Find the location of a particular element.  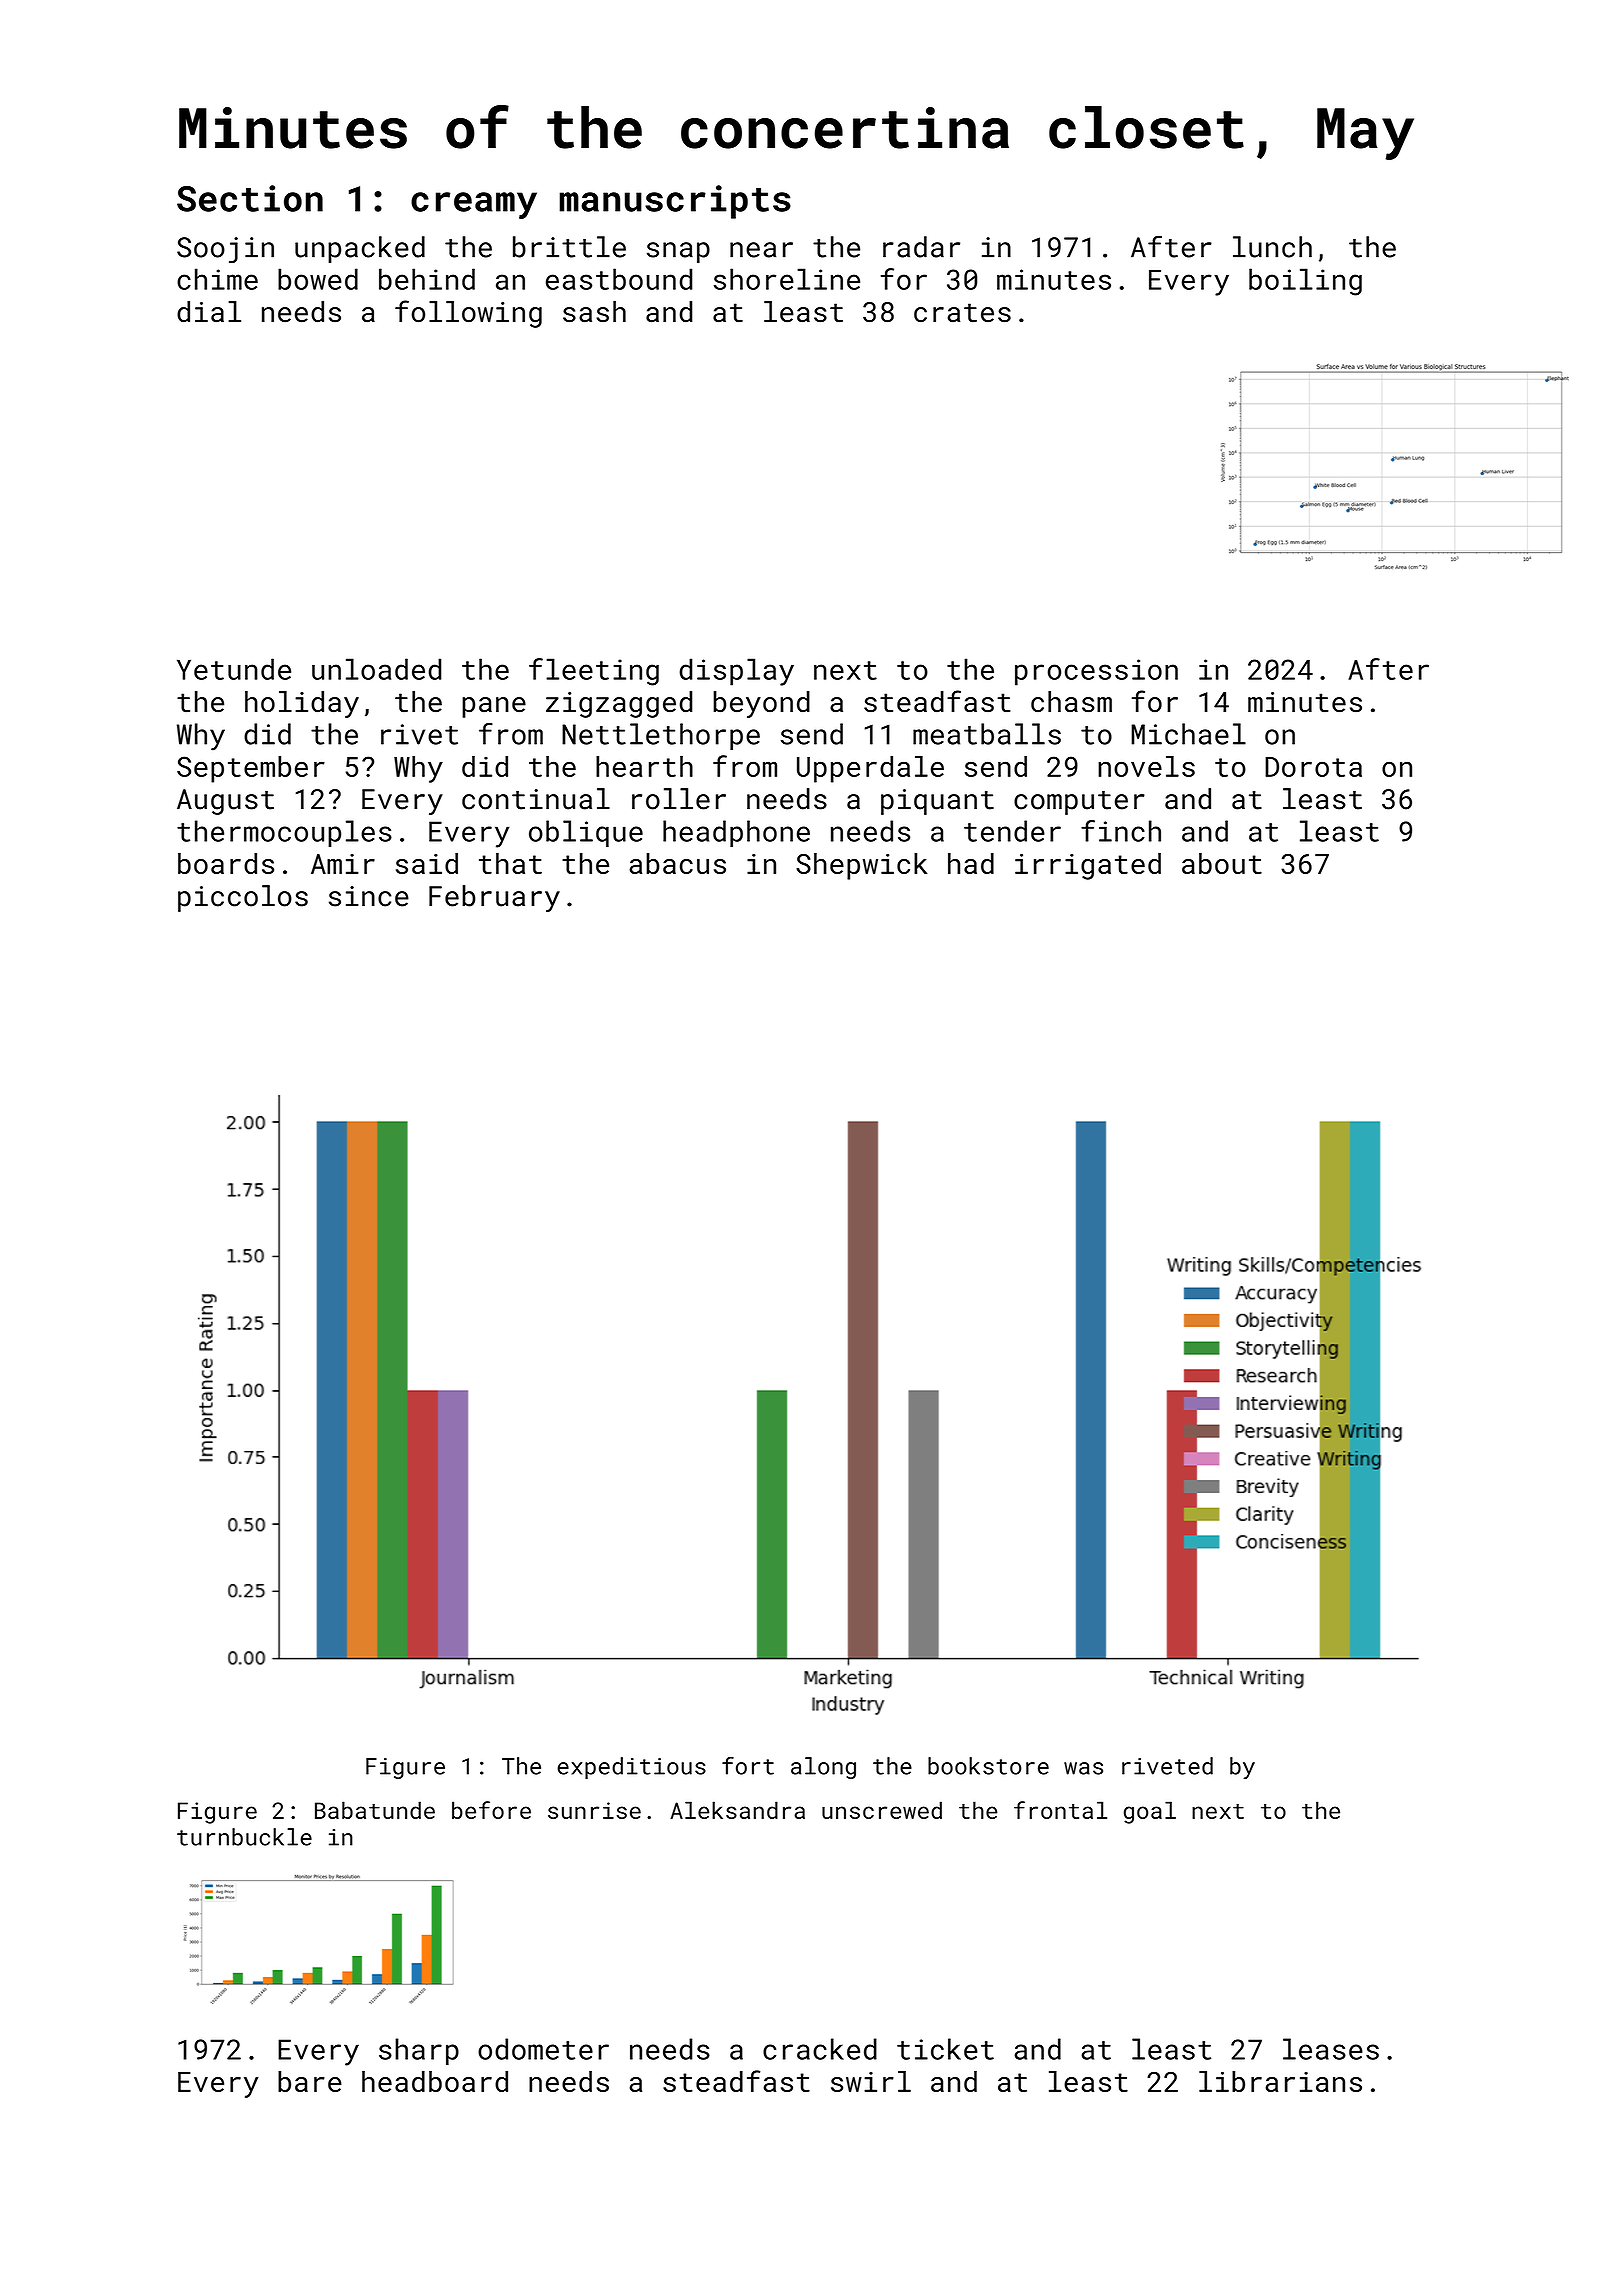

fort is located at coordinates (748, 1765).
